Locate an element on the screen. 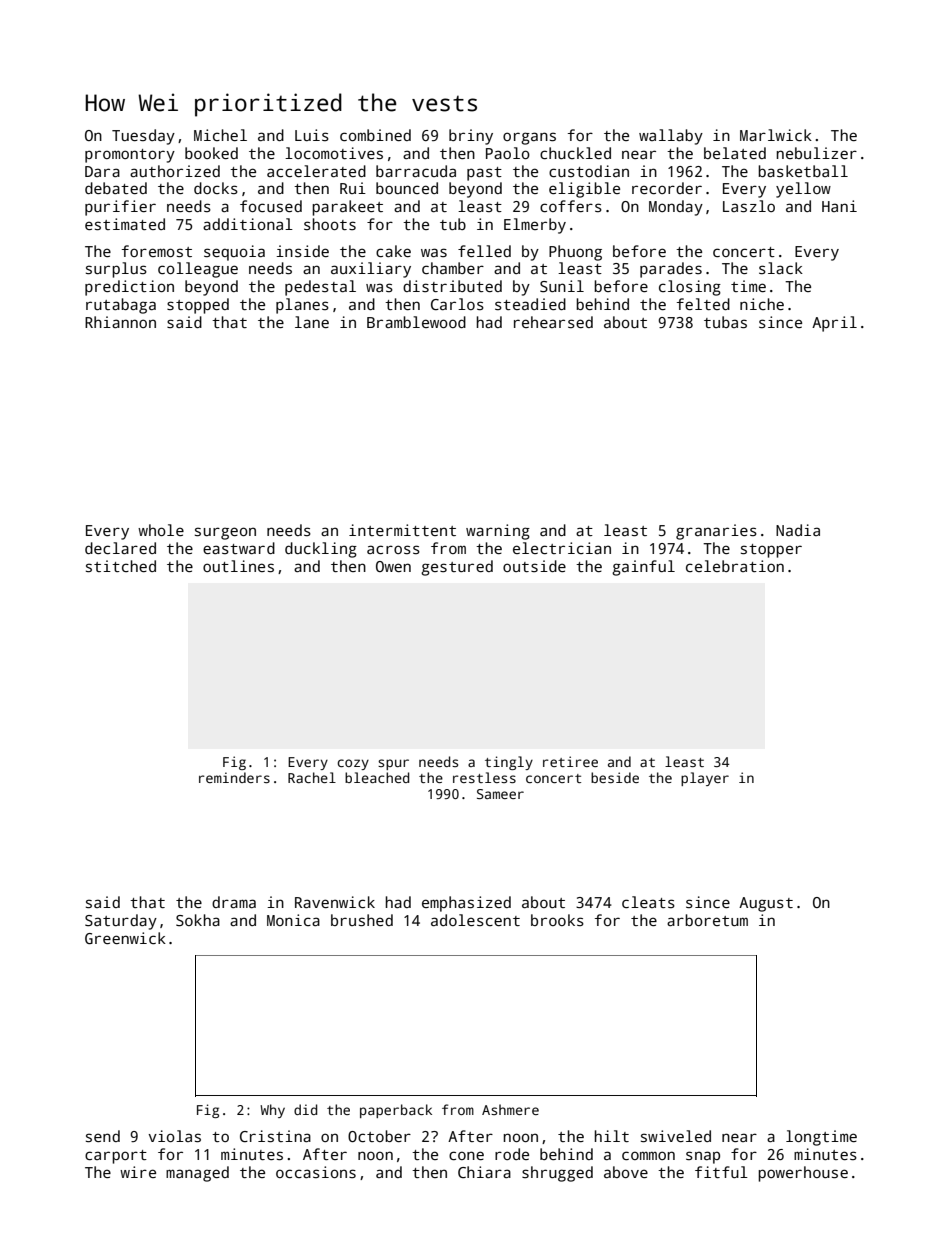  shoots is located at coordinates (330, 224).
